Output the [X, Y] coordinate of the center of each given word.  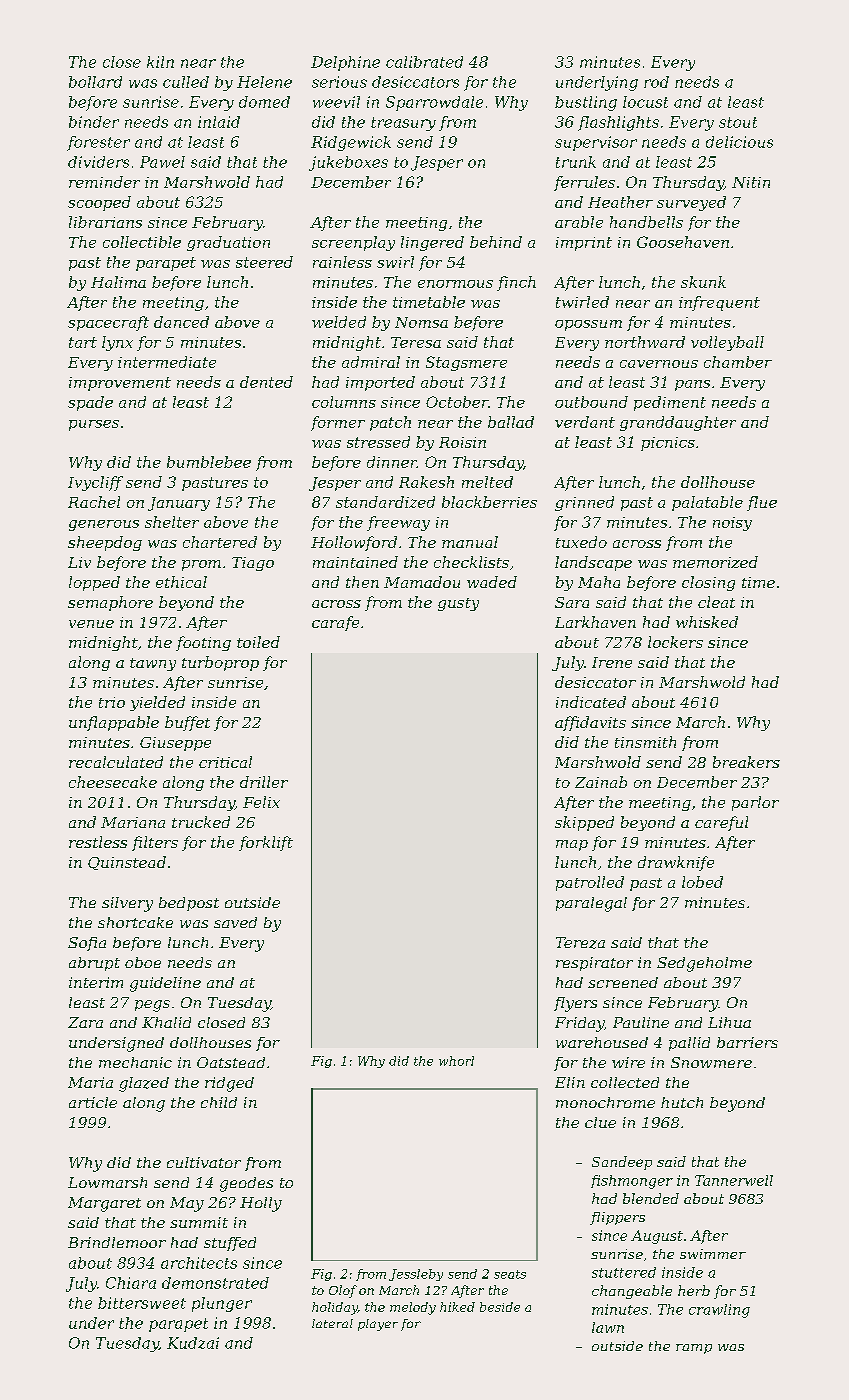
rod [656, 82]
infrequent [719, 303]
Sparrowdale [434, 103]
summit [199, 1222]
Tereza [580, 943]
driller [264, 782]
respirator [594, 964]
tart [83, 342]
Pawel [162, 162]
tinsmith [645, 742]
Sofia [87, 944]
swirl [395, 262]
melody [413, 1308]
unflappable [114, 723]
